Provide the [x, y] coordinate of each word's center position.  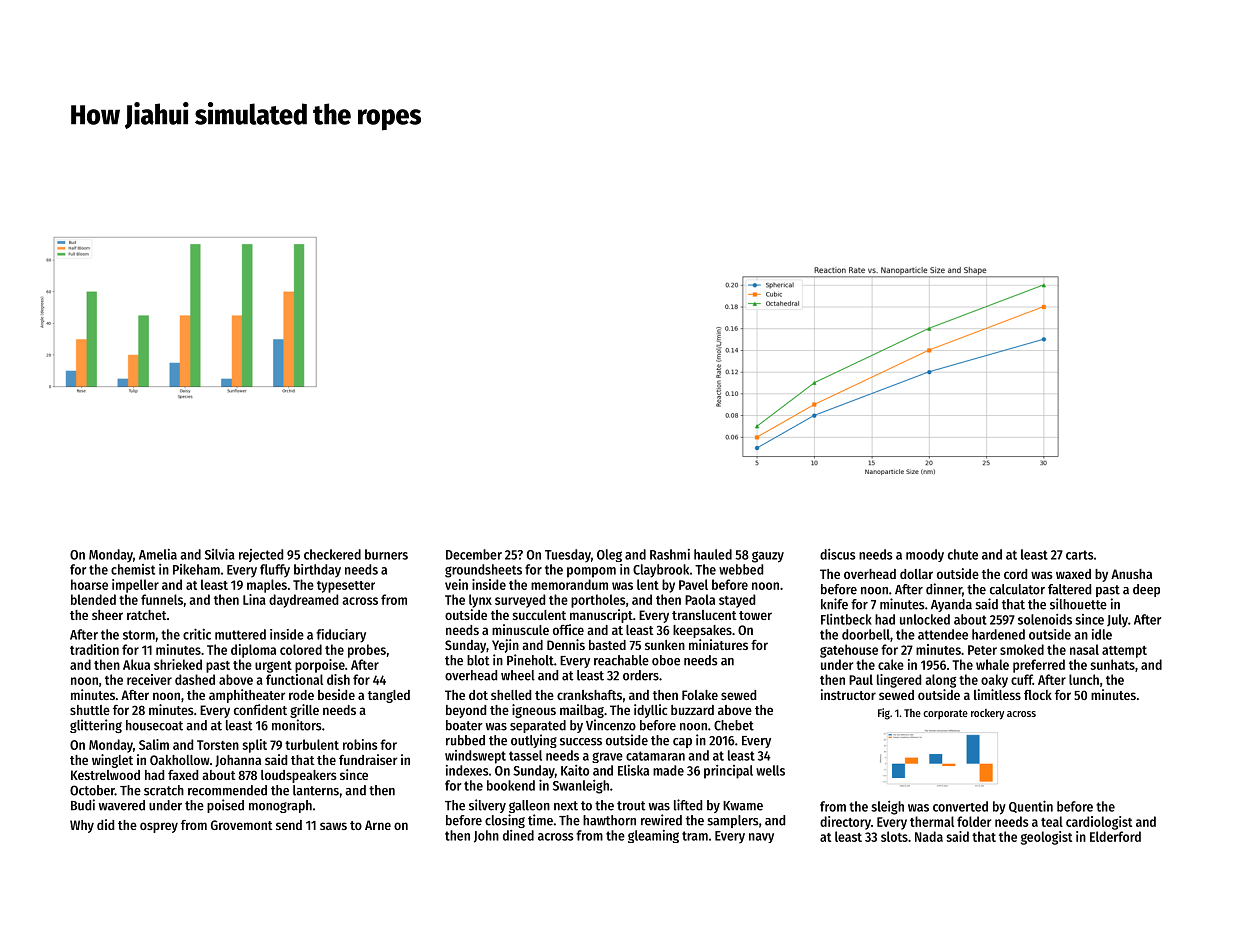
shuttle [90, 710]
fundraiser [368, 759]
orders [641, 675]
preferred [1039, 666]
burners [386, 554]
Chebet [734, 725]
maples [267, 586]
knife [834, 604]
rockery [987, 714]
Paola [700, 599]
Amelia [158, 554]
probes [367, 651]
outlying [534, 741]
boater [464, 725]
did [105, 824]
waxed [1073, 574]
